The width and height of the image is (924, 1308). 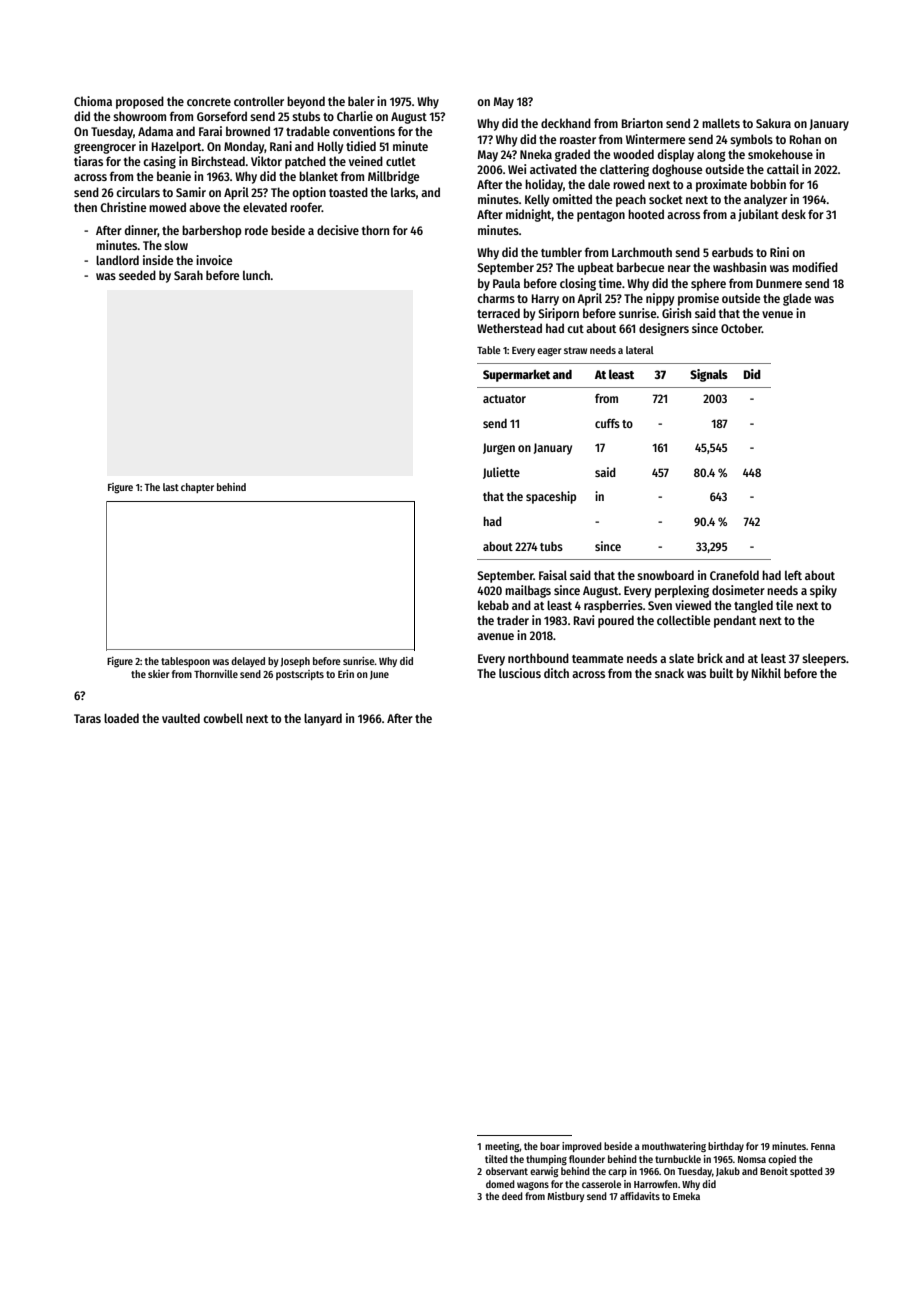 I want to click on modified, so click(x=815, y=267).
